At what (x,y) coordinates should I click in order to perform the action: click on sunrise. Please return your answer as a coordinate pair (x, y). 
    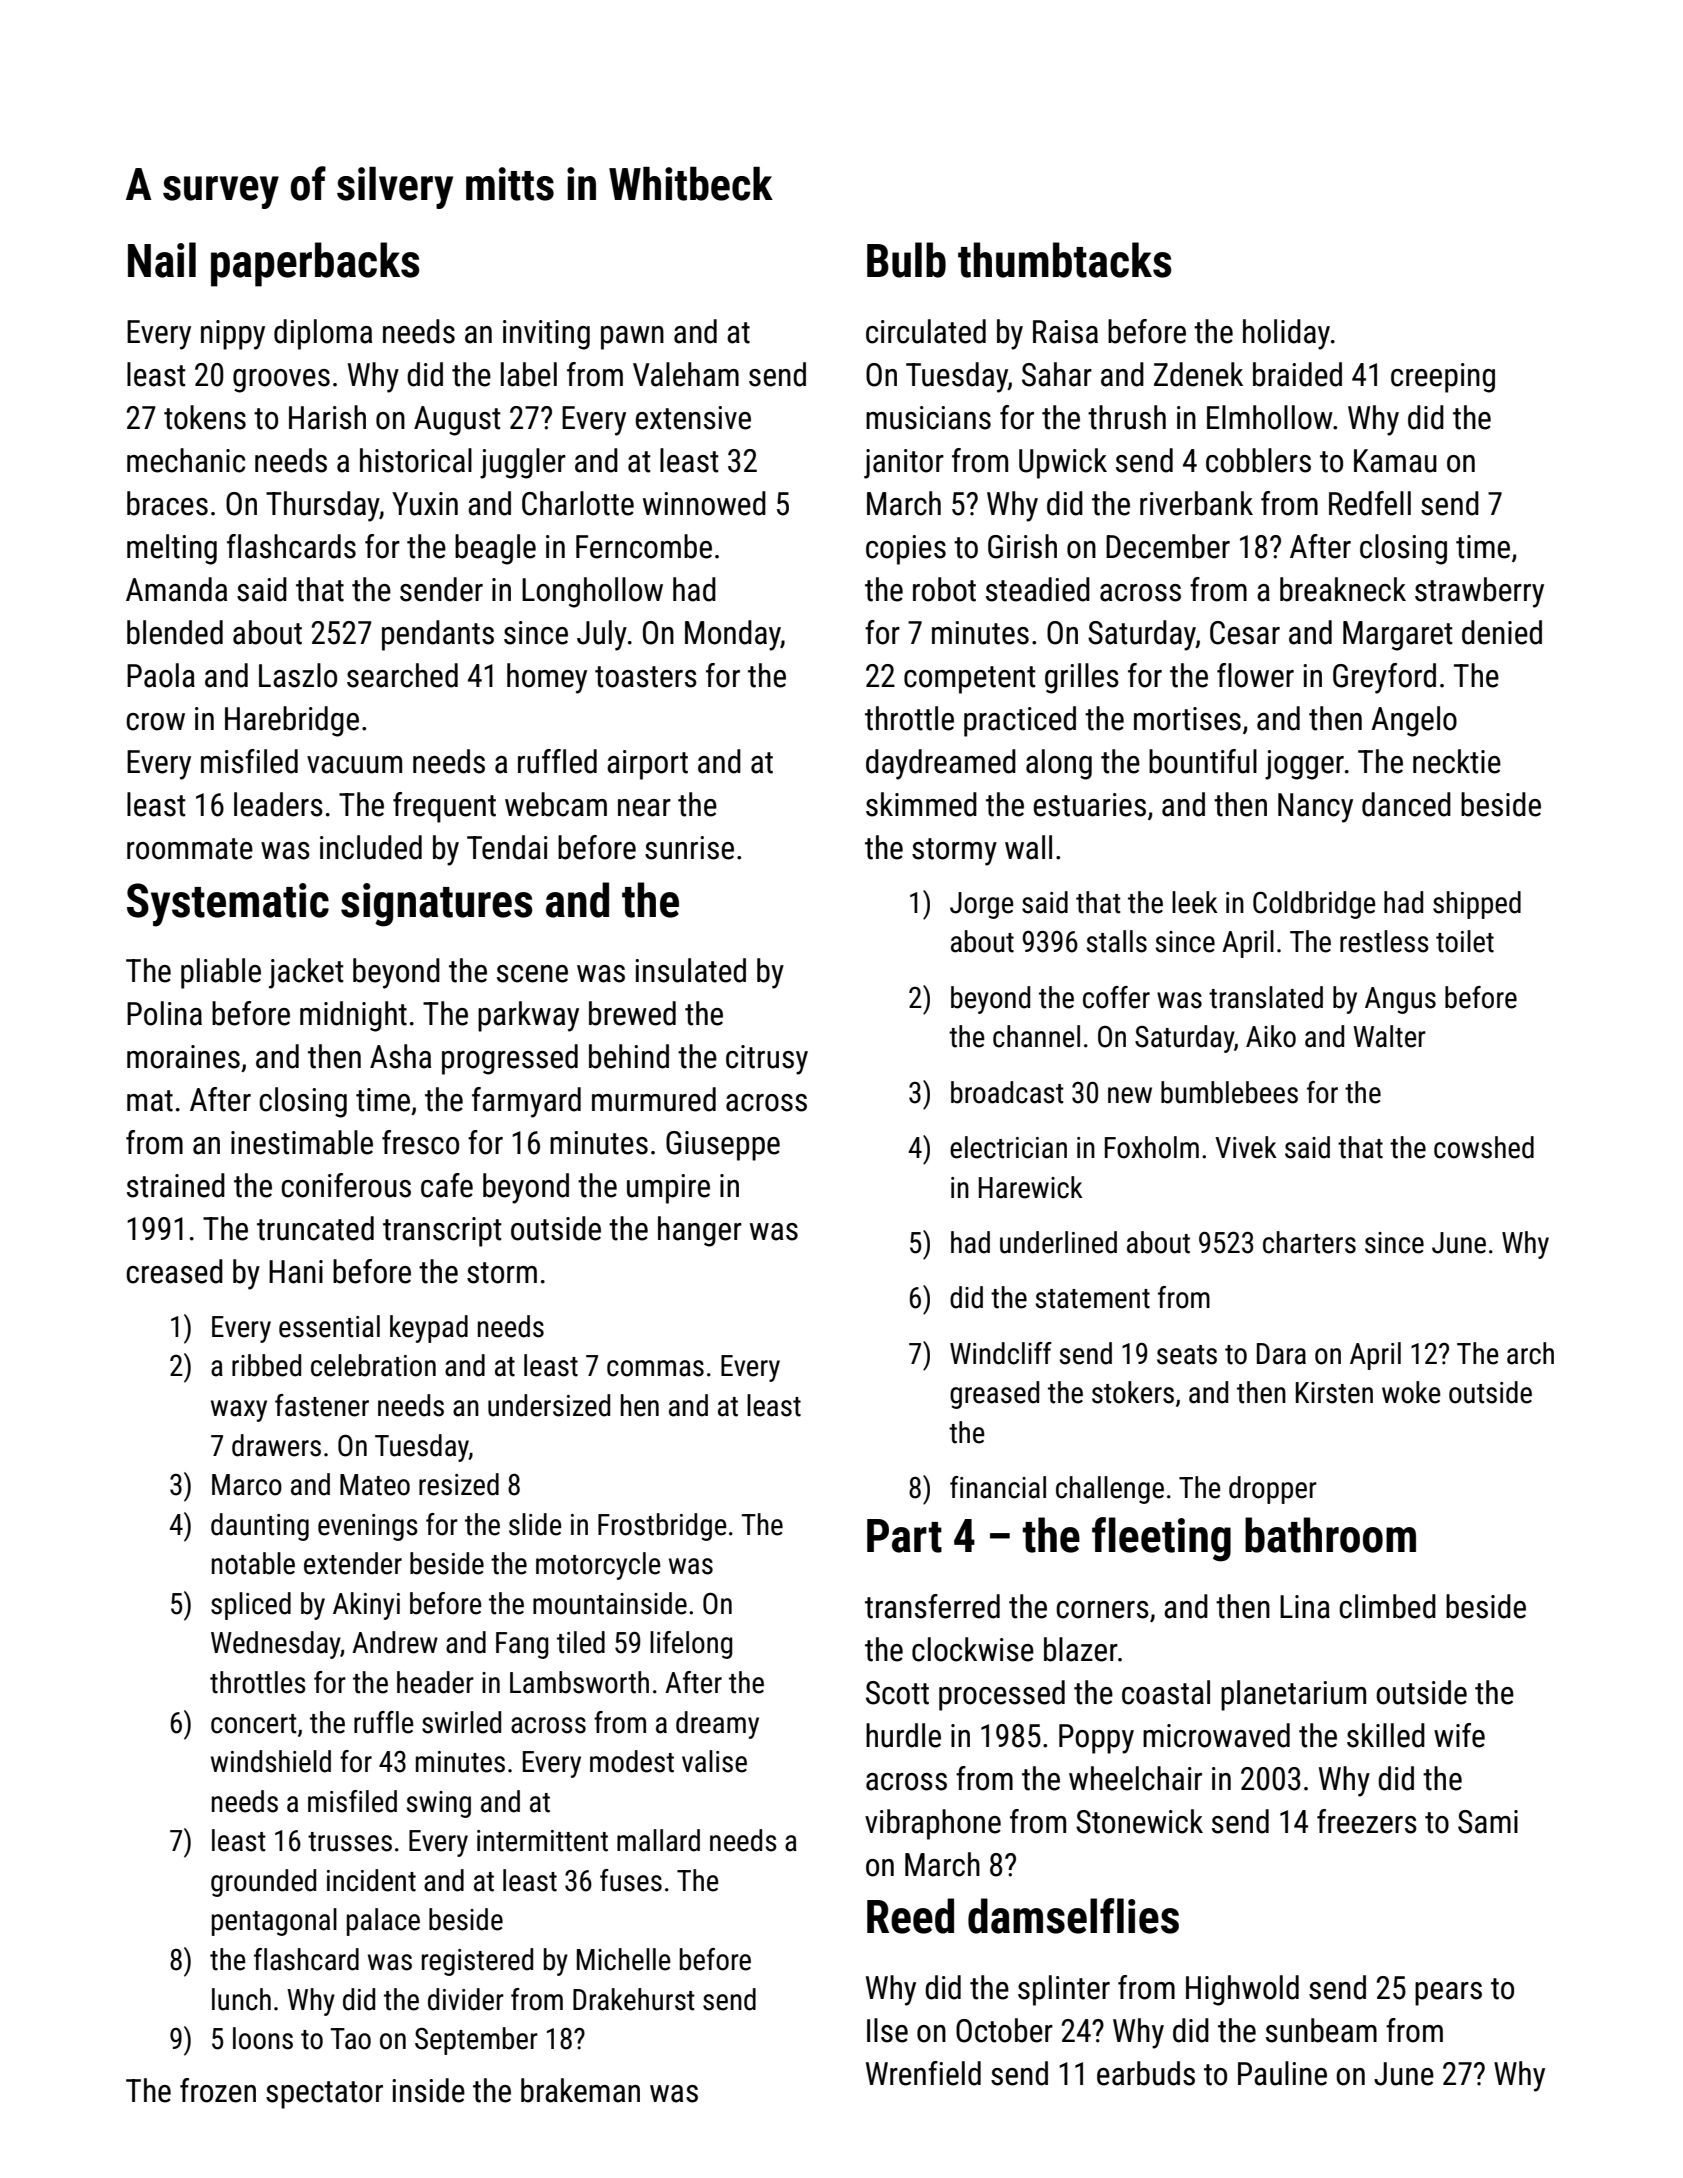
    Looking at the image, I should click on (689, 848).
